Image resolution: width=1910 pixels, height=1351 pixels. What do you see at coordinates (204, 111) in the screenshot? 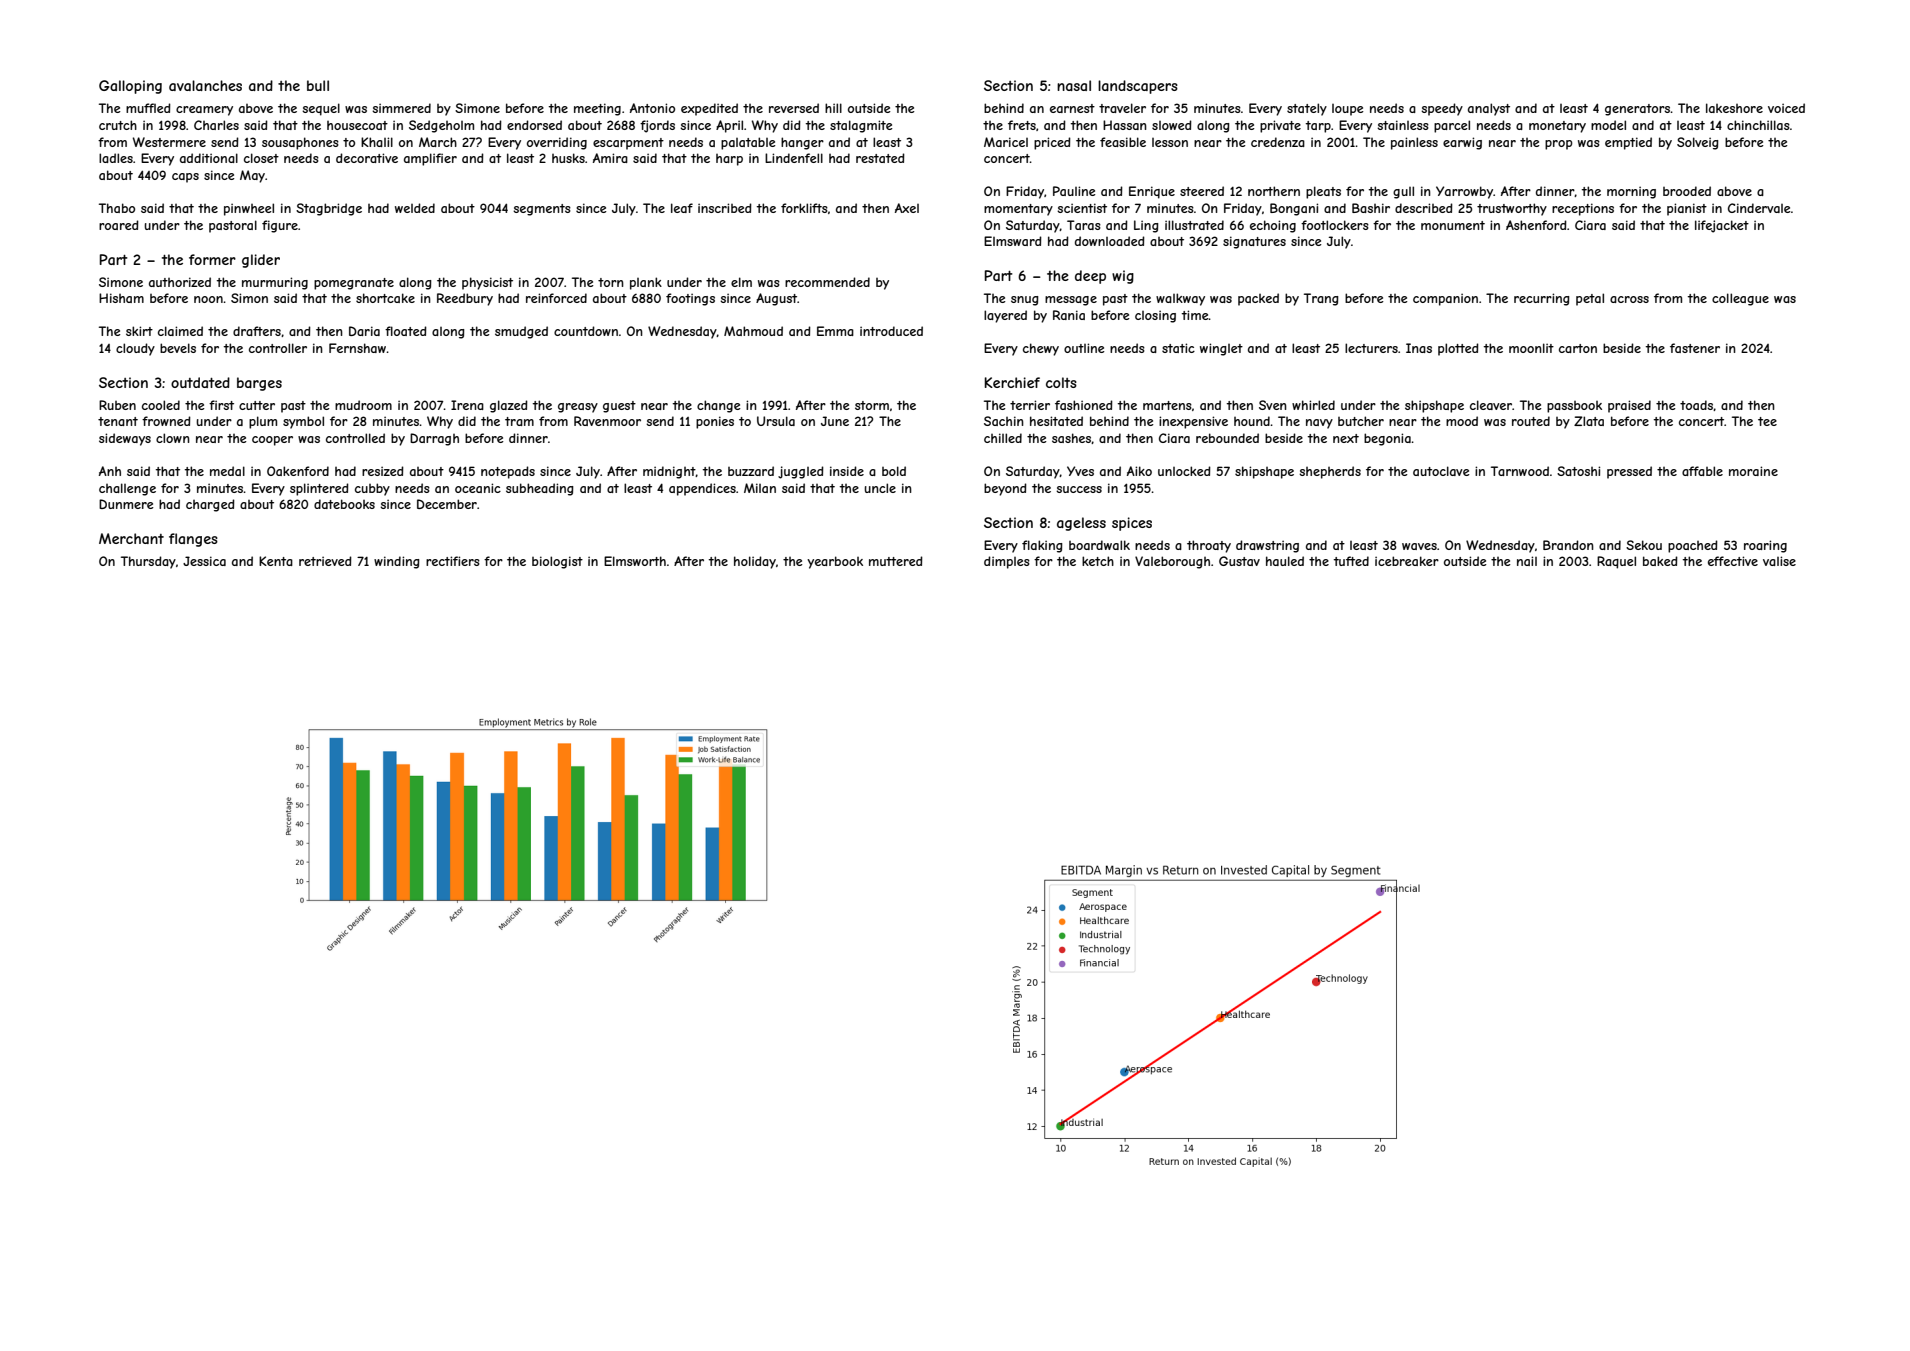
I see `creamery` at bounding box center [204, 111].
